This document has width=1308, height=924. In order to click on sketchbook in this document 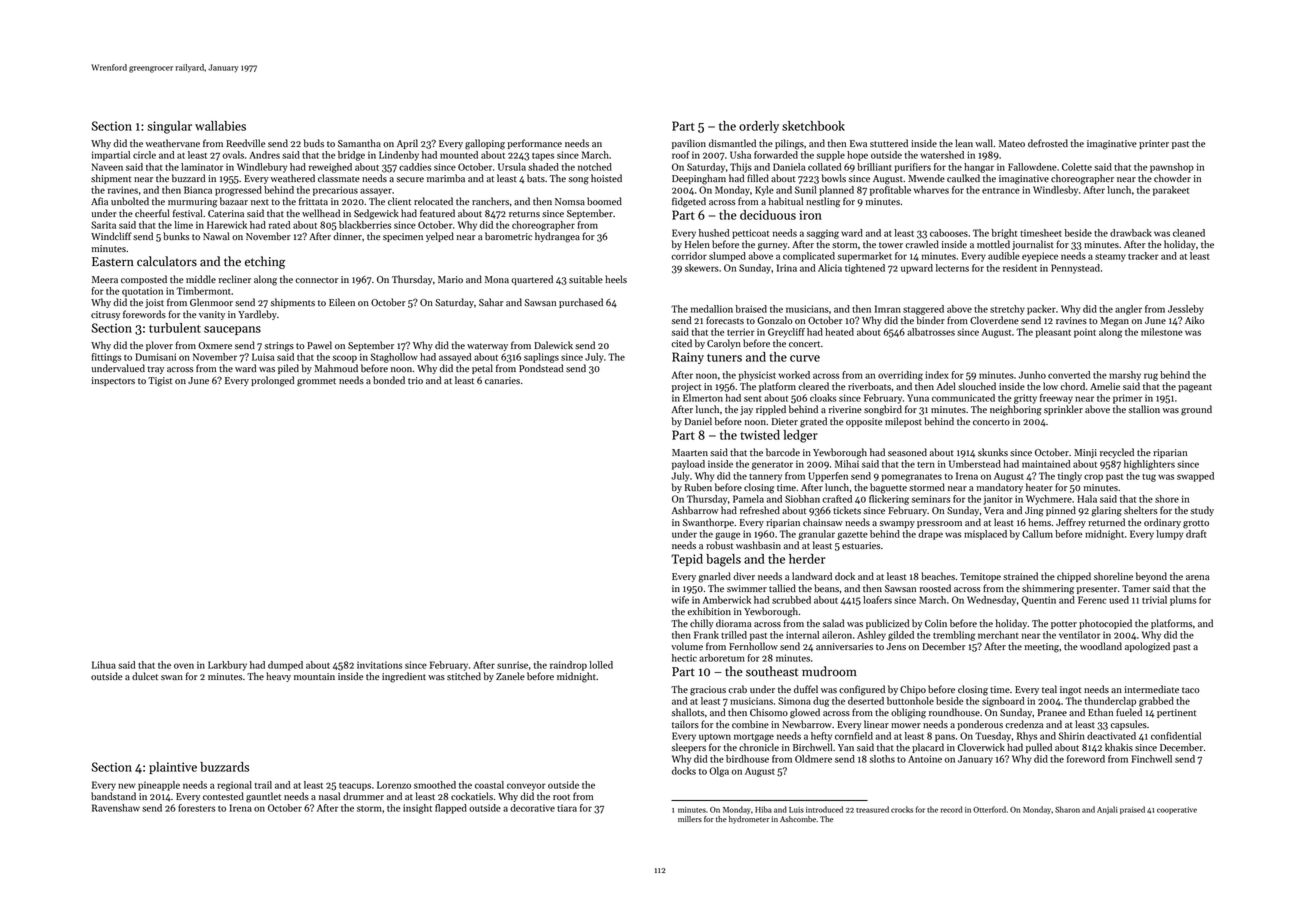, I will do `click(813, 126)`.
